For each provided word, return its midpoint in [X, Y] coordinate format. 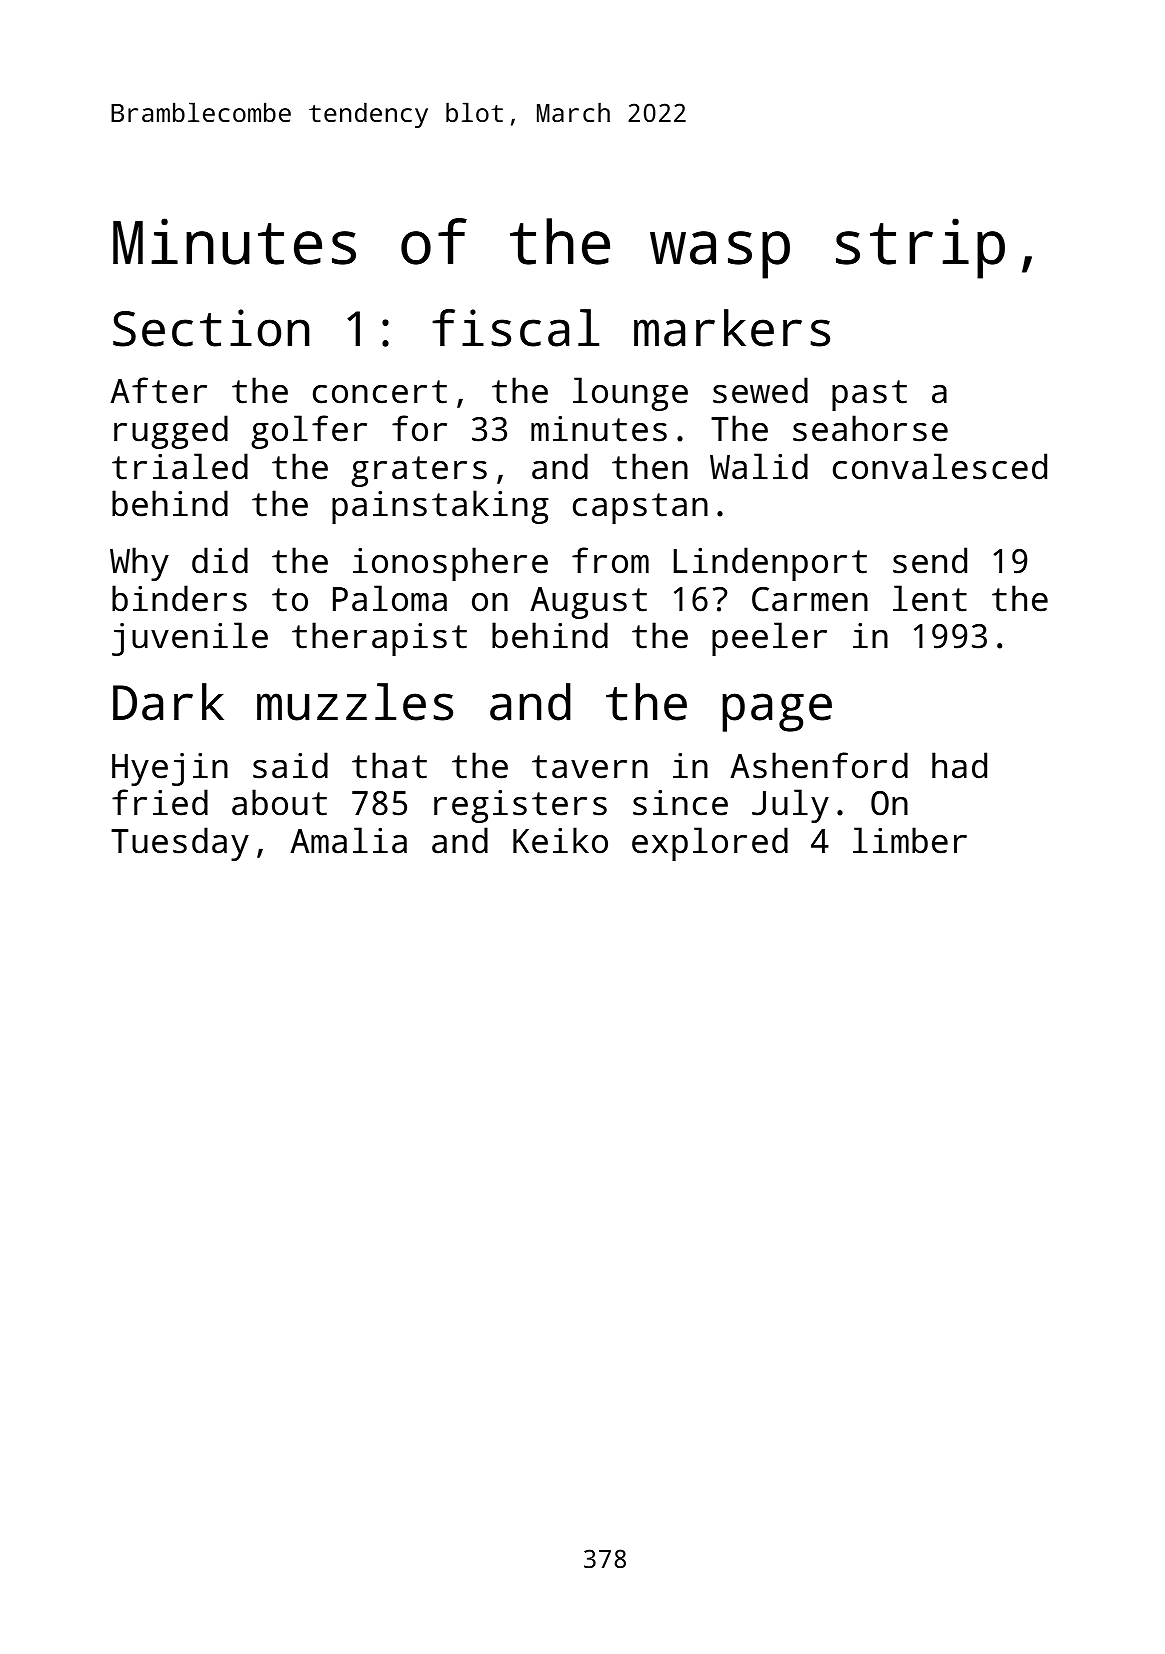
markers [732, 328]
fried [160, 802]
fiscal [515, 328]
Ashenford [819, 765]
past [869, 395]
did [220, 560]
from [610, 560]
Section [211, 328]
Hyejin [170, 769]
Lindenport [770, 564]
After [158, 390]
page [777, 712]
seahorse [870, 428]
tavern [590, 767]
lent [930, 598]
